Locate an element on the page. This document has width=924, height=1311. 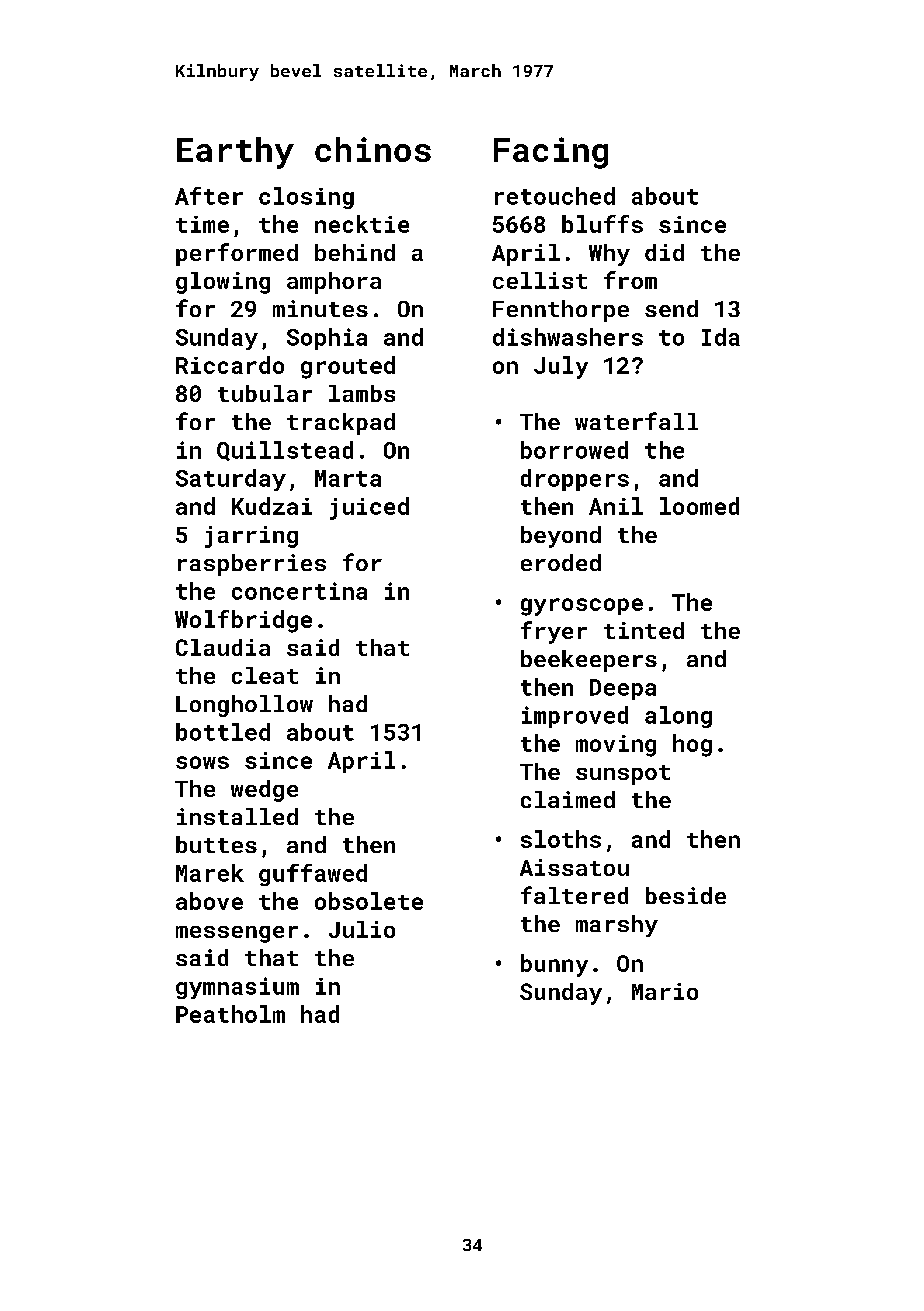
Facing is located at coordinates (551, 153).
